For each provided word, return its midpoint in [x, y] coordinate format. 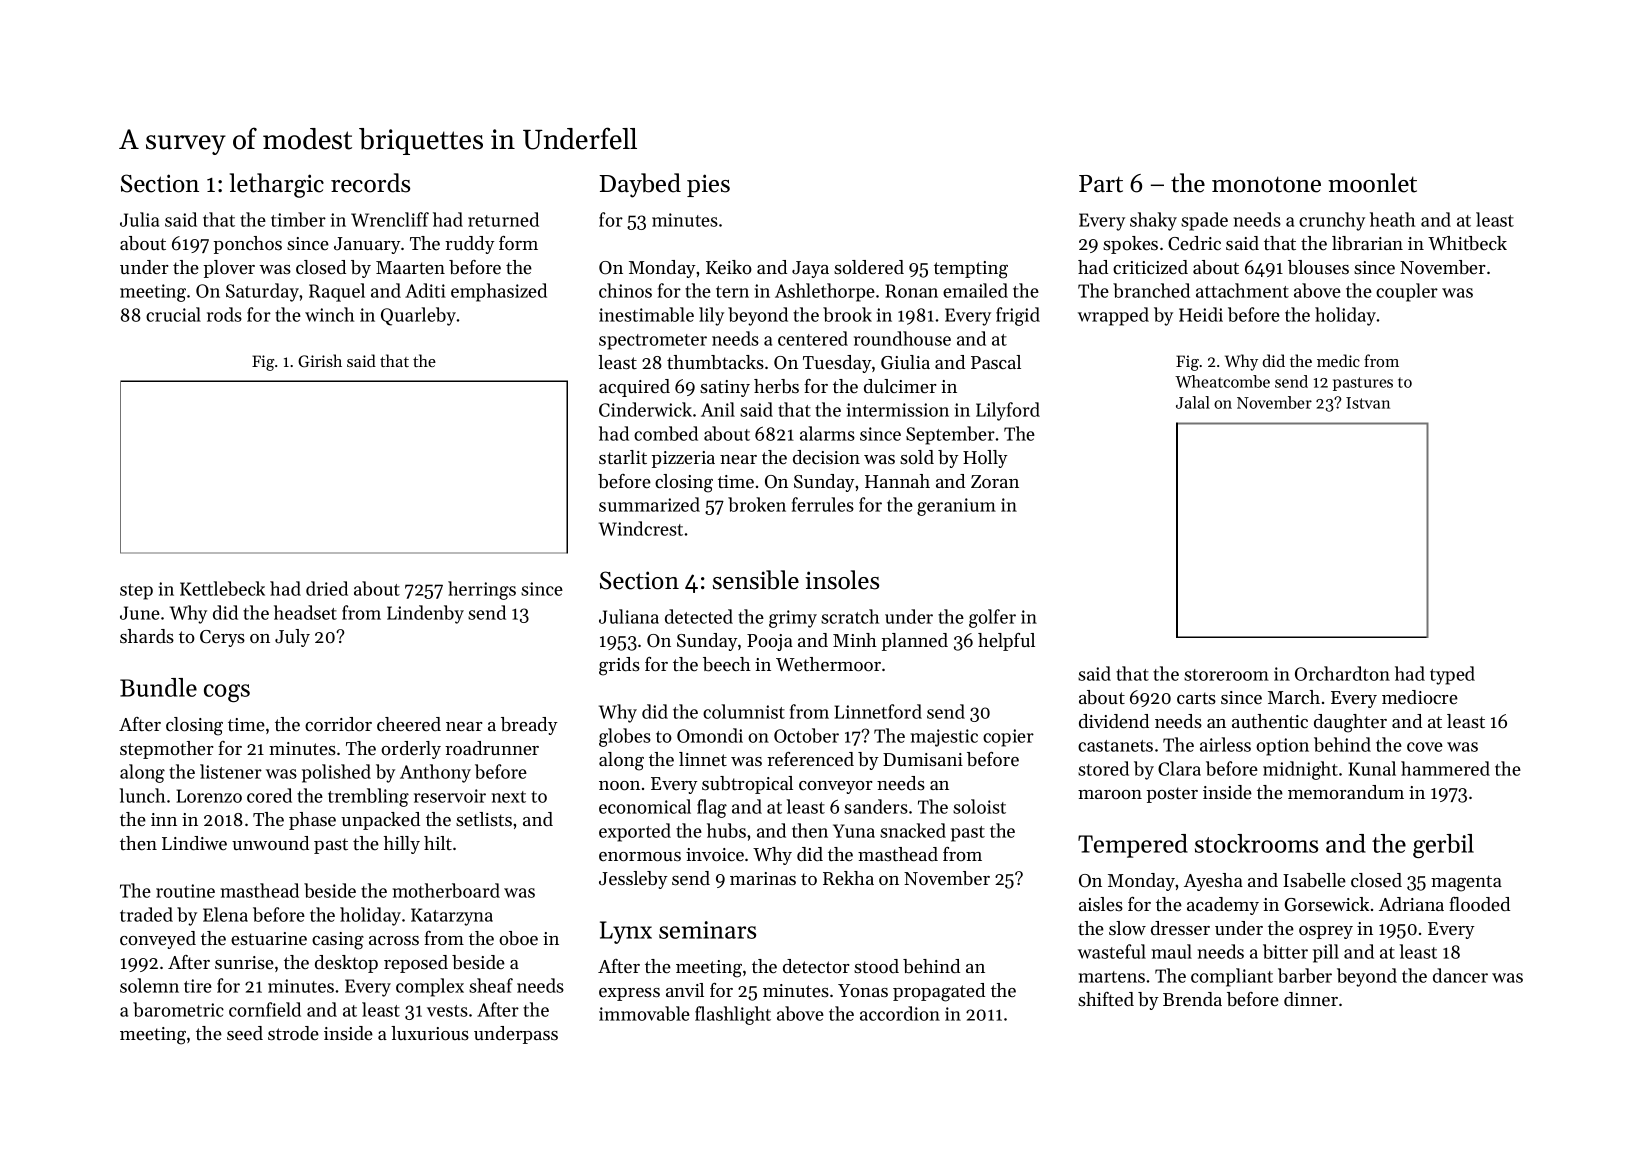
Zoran [995, 482]
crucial [173, 314]
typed [1452, 675]
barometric [178, 1009]
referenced [810, 759]
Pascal [996, 362]
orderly [411, 750]
